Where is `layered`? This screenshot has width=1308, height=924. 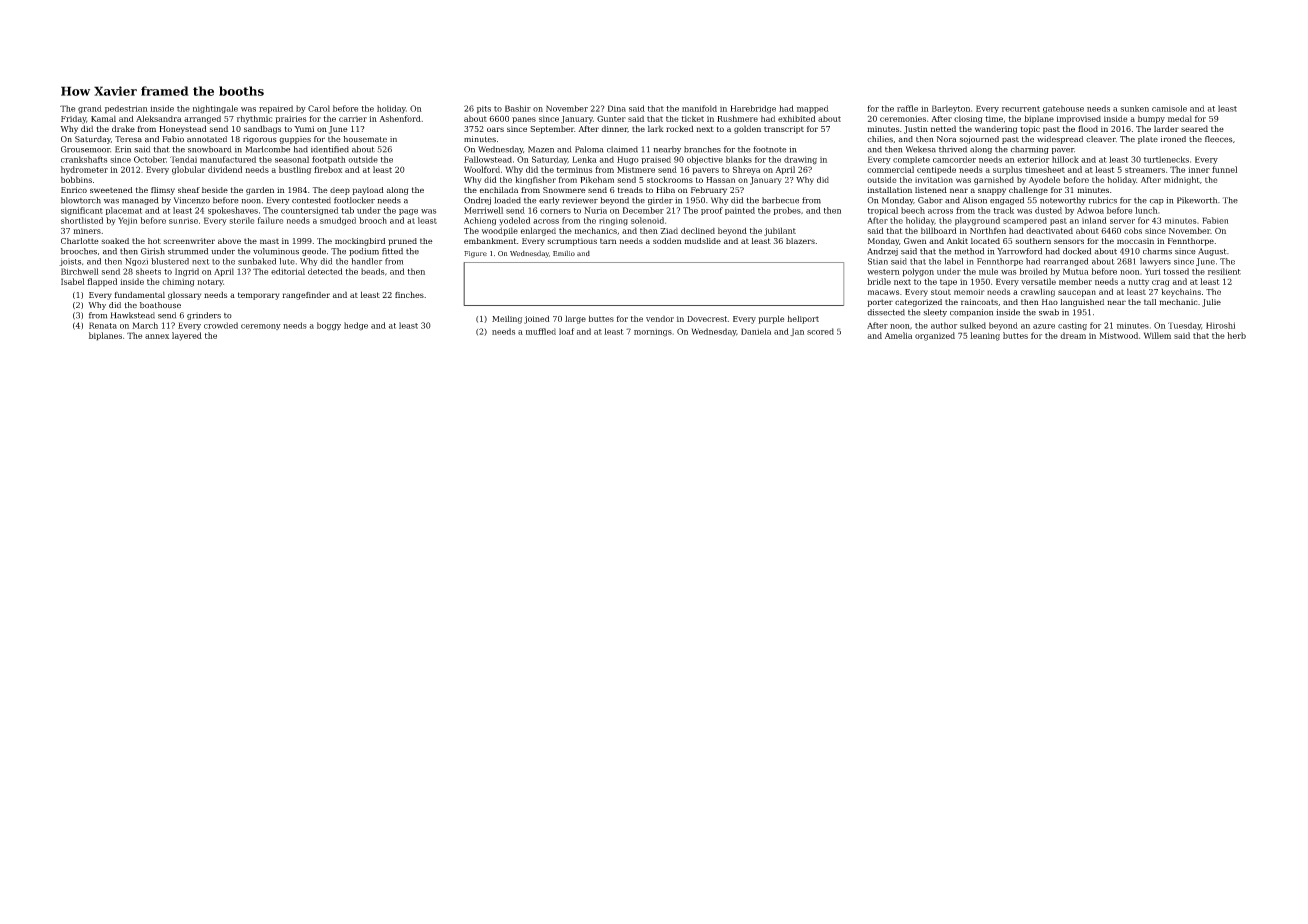 layered is located at coordinates (187, 336).
